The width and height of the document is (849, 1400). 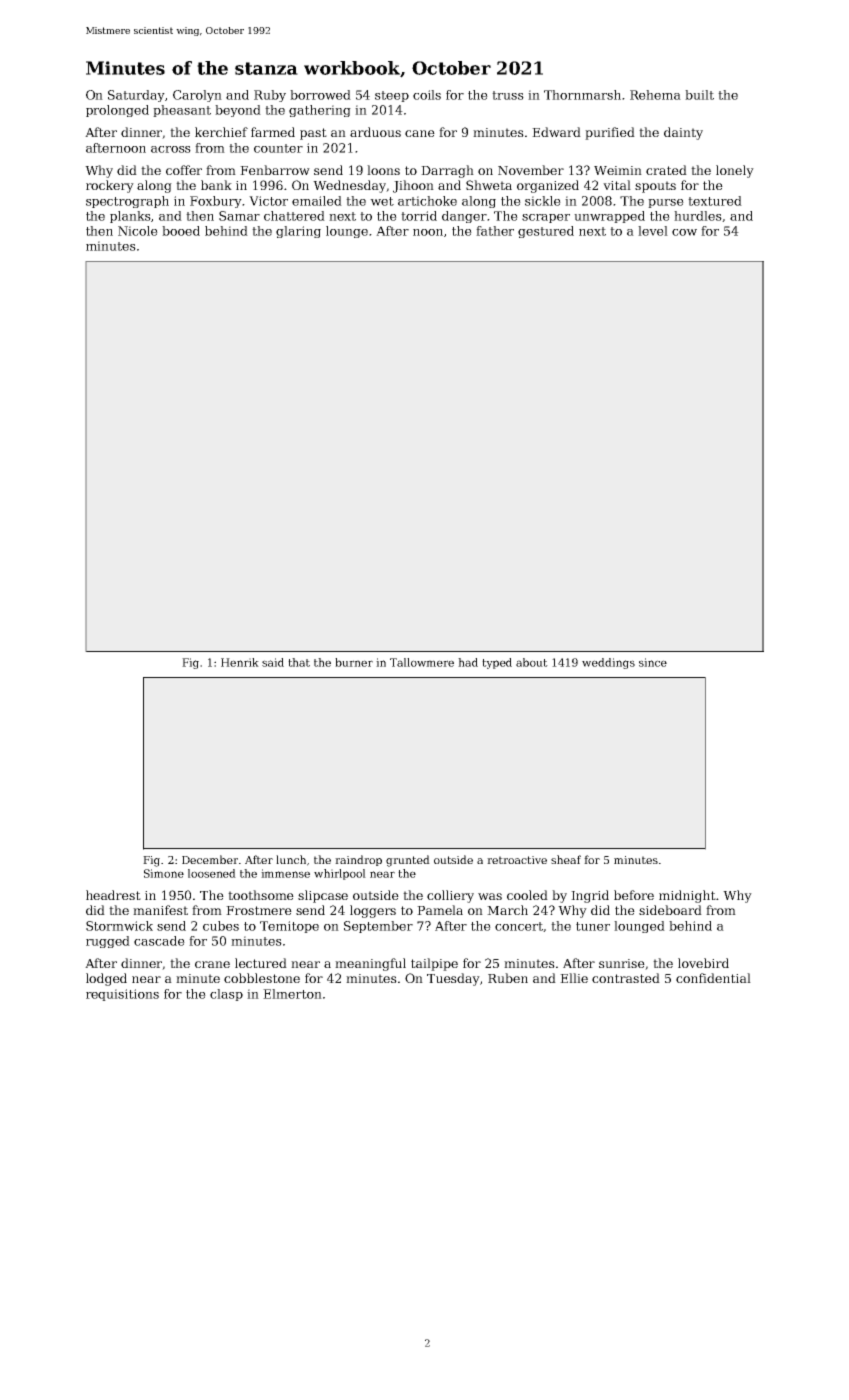 I want to click on tuner, so click(x=593, y=926).
